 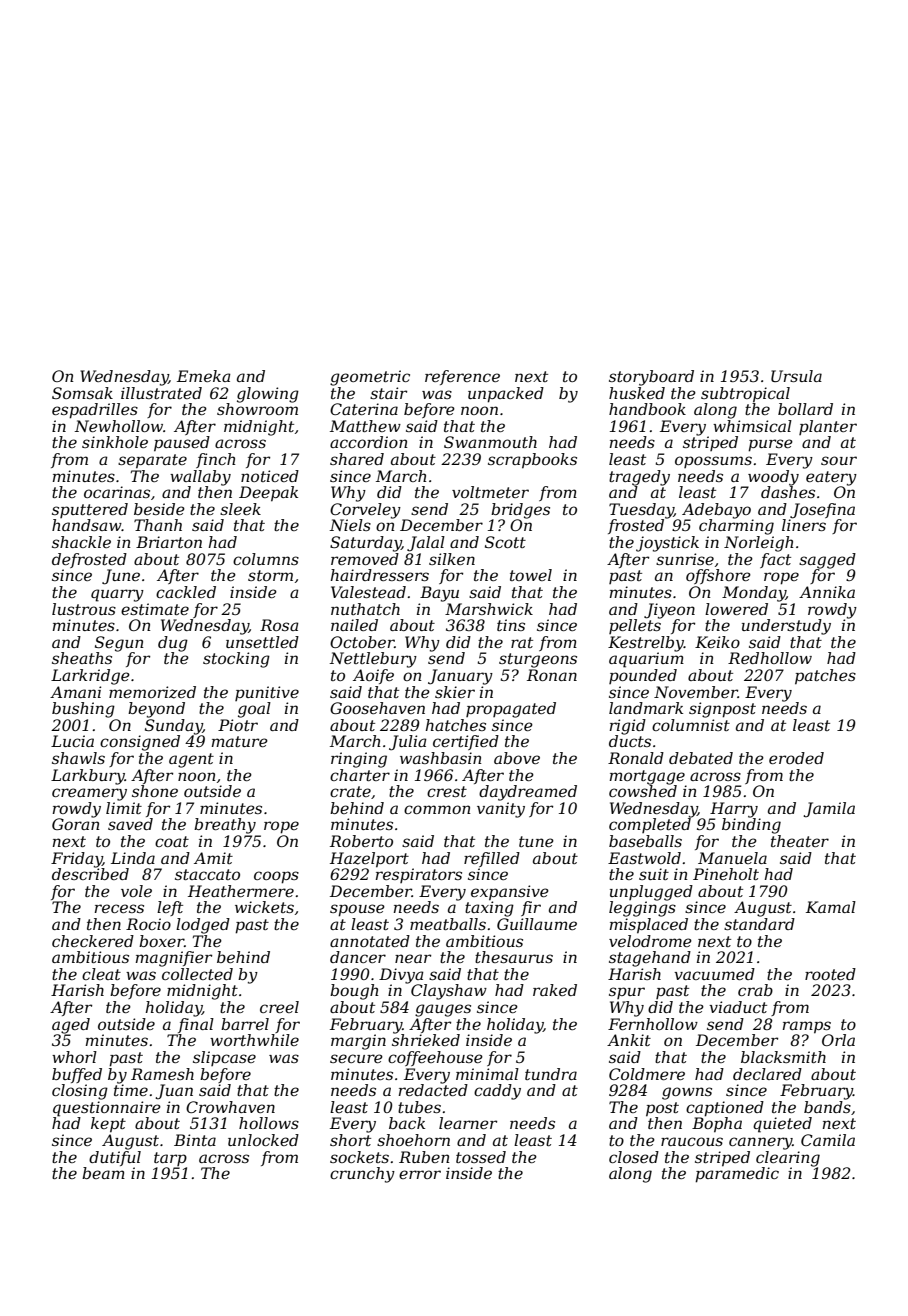 What do you see at coordinates (685, 559) in the screenshot?
I see `sunrise` at bounding box center [685, 559].
